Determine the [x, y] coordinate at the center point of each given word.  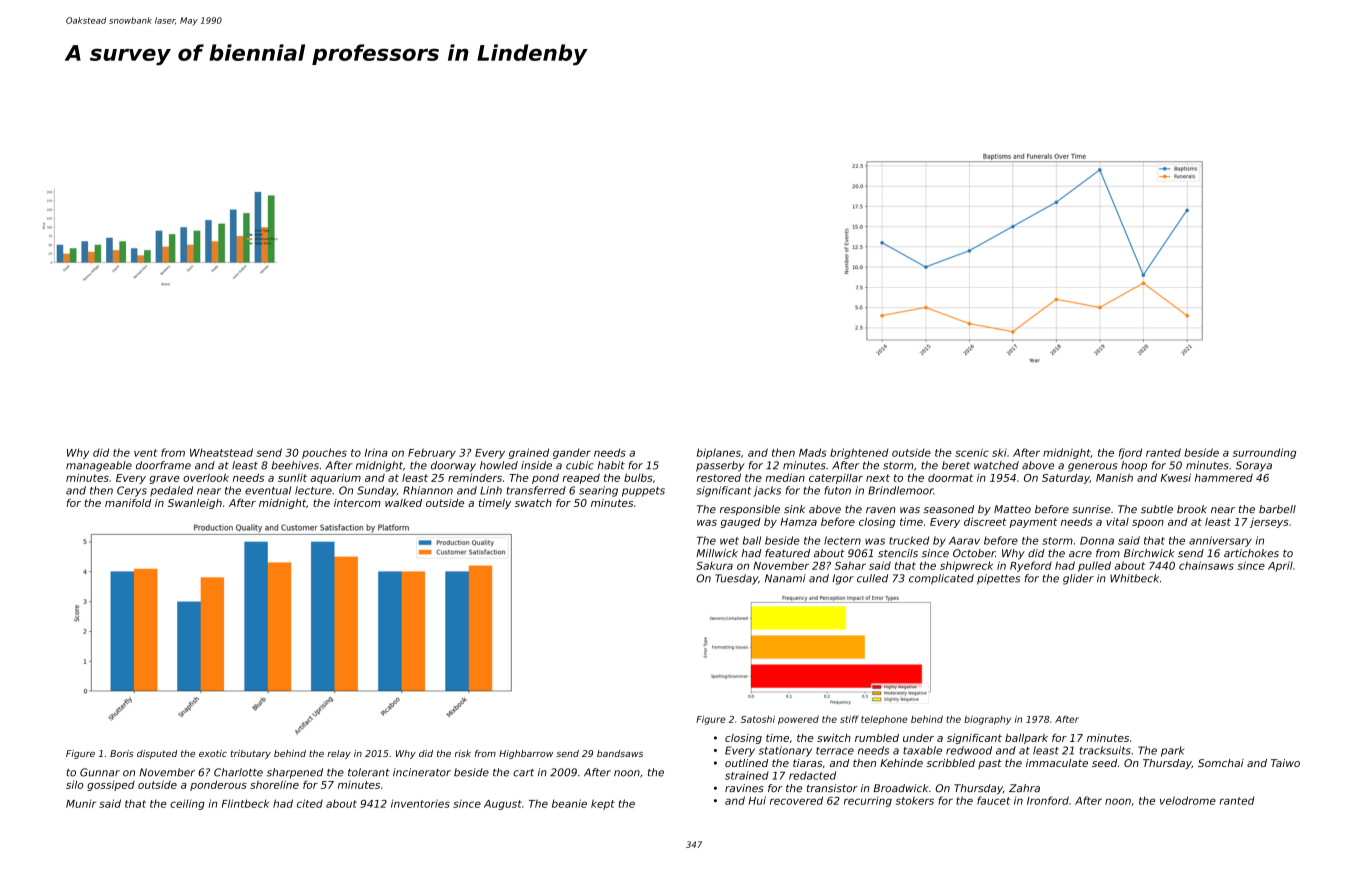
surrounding [1264, 453]
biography [987, 720]
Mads [813, 452]
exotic [213, 753]
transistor [832, 788]
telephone [884, 719]
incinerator [422, 772]
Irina [376, 452]
